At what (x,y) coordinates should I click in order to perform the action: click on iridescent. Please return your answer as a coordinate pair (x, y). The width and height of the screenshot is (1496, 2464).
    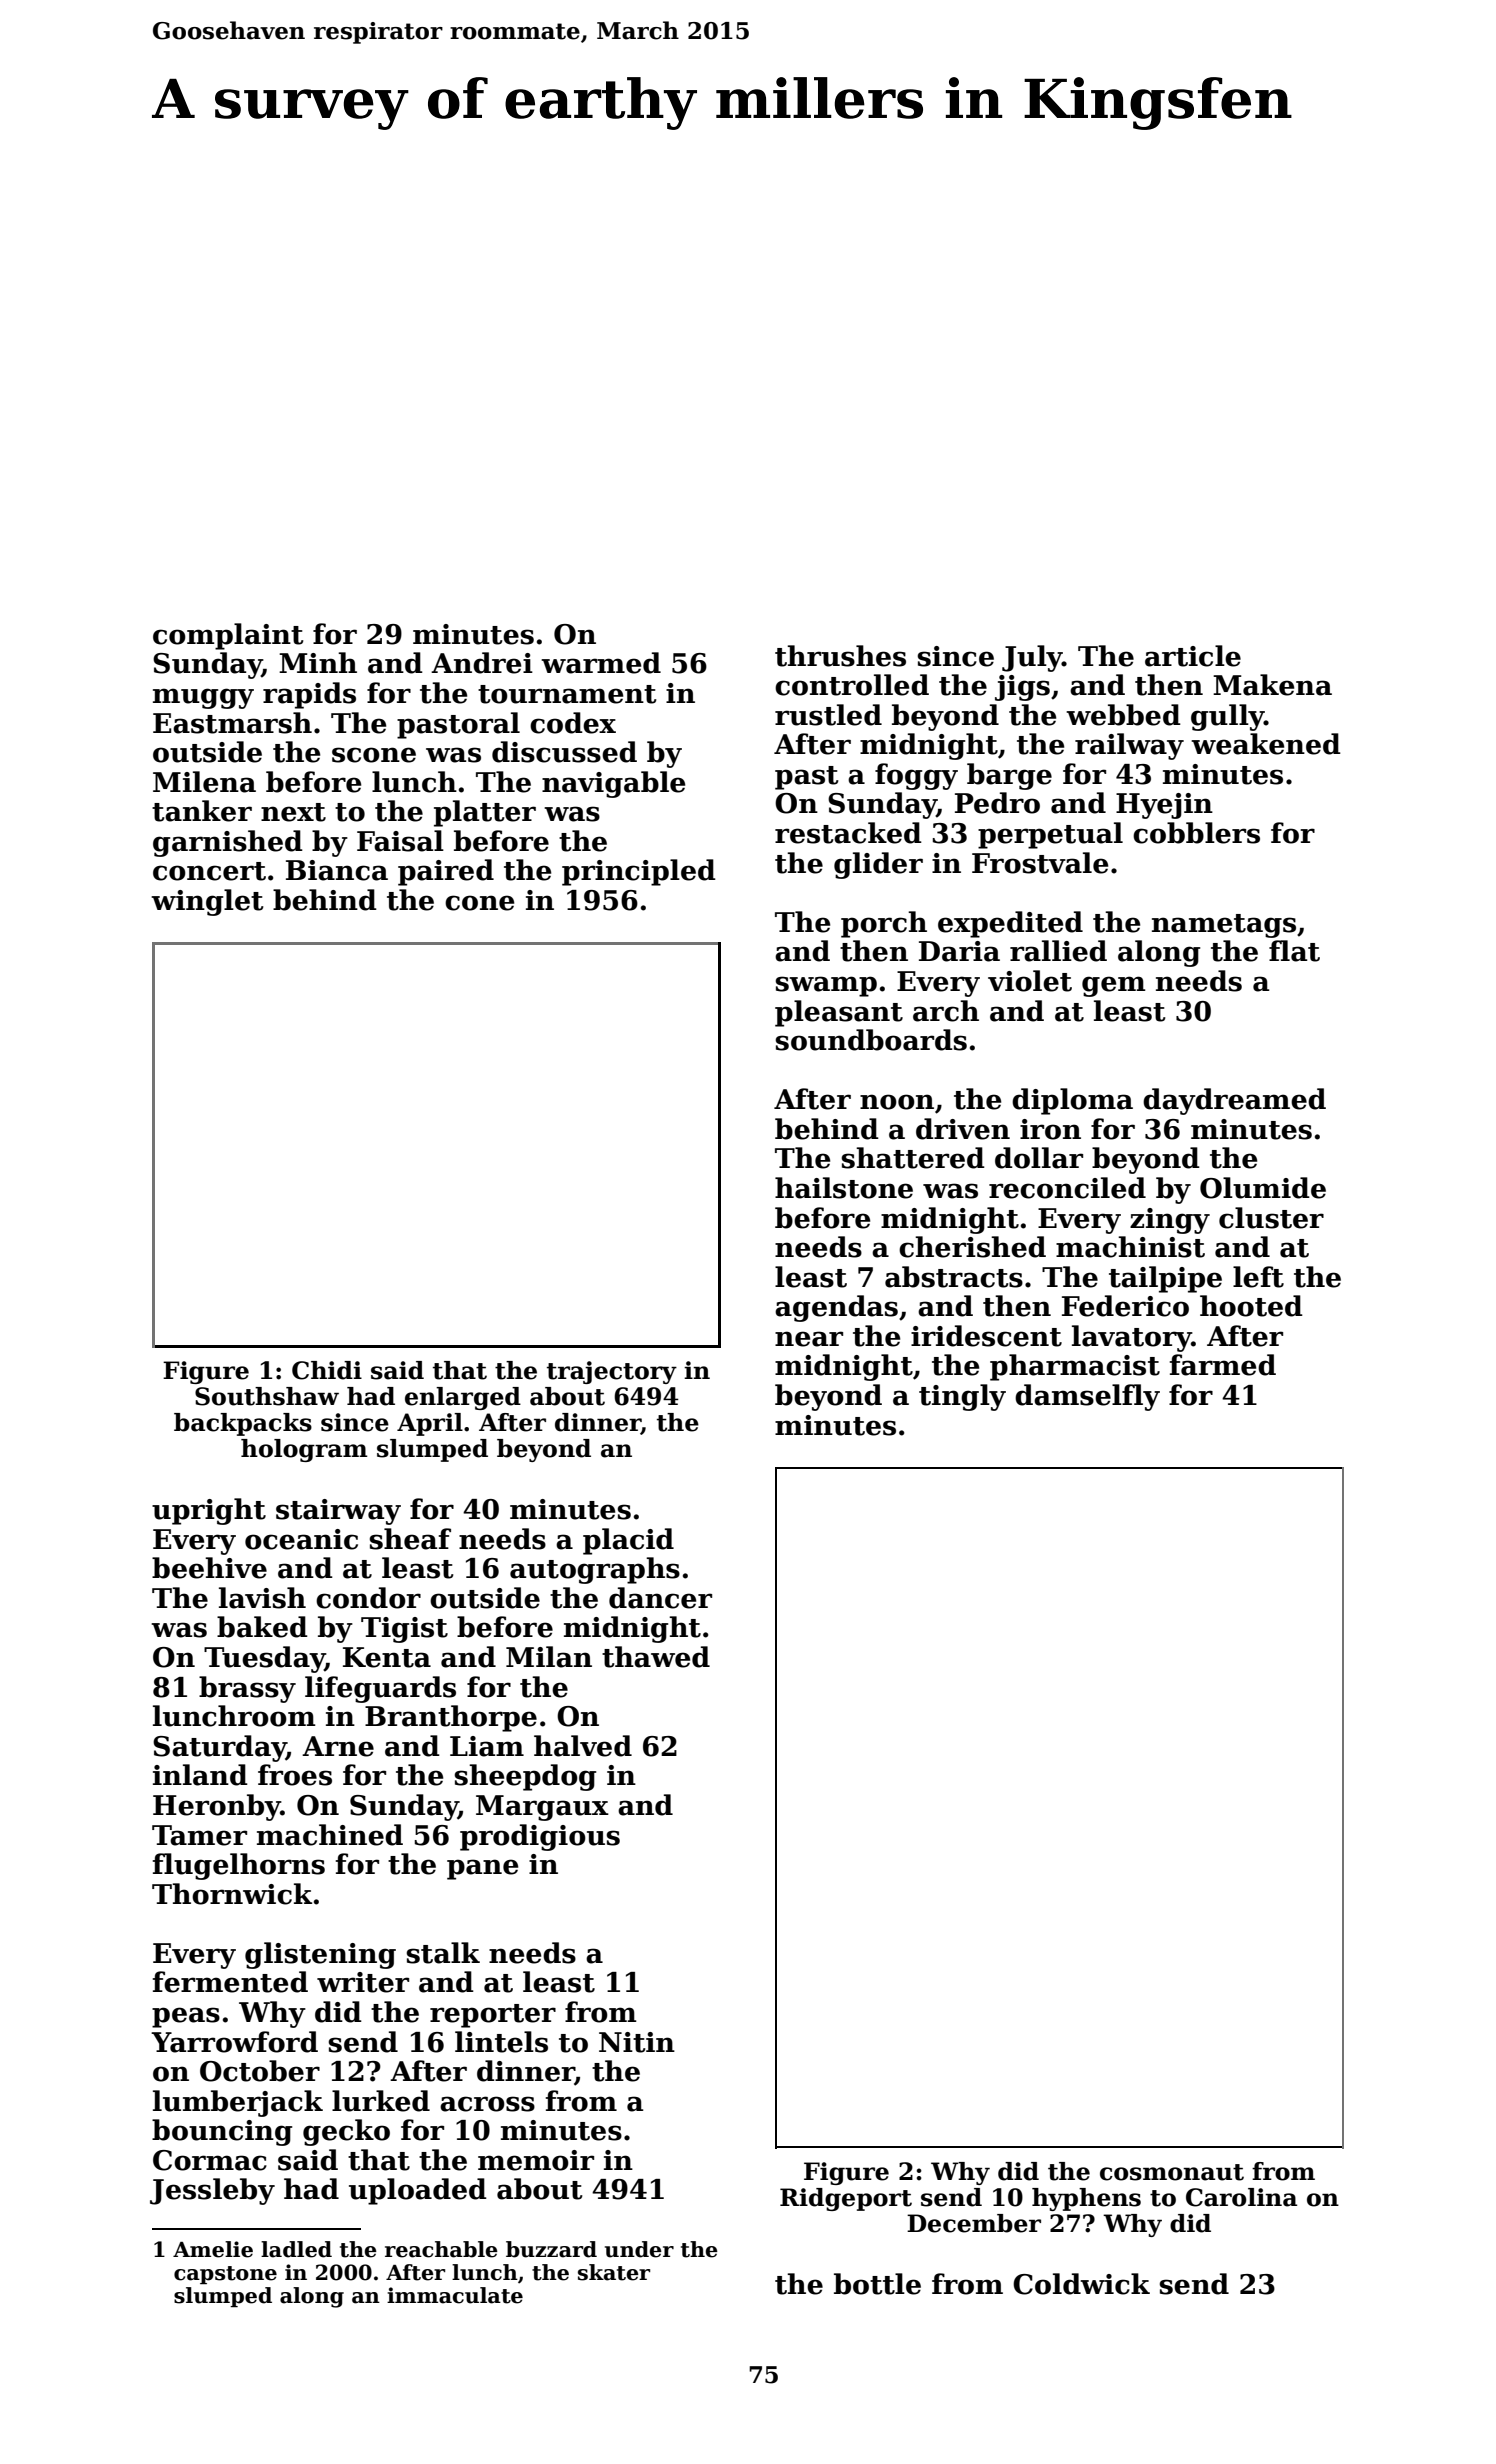
    Looking at the image, I should click on (986, 1336).
